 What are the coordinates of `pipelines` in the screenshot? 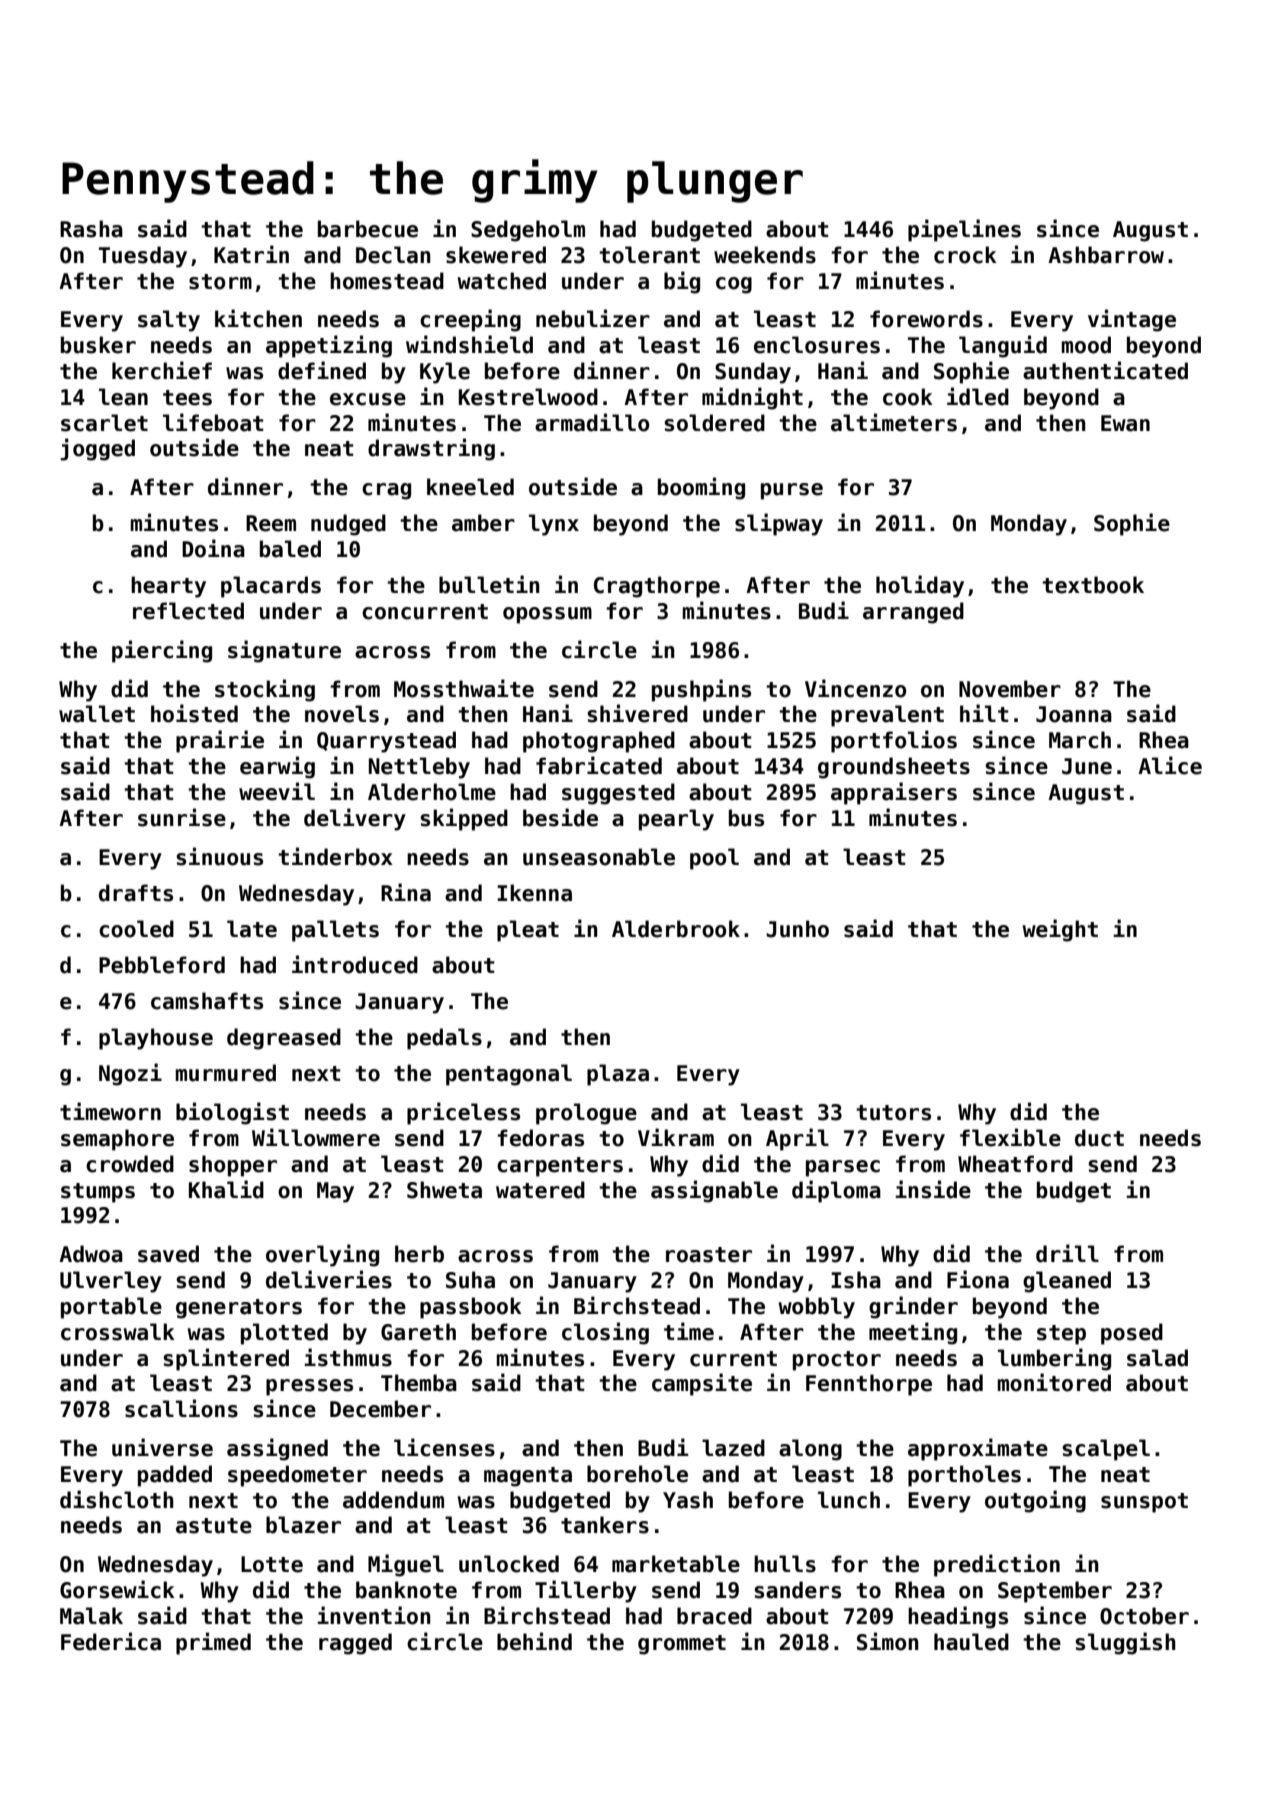 It's located at (964, 230).
